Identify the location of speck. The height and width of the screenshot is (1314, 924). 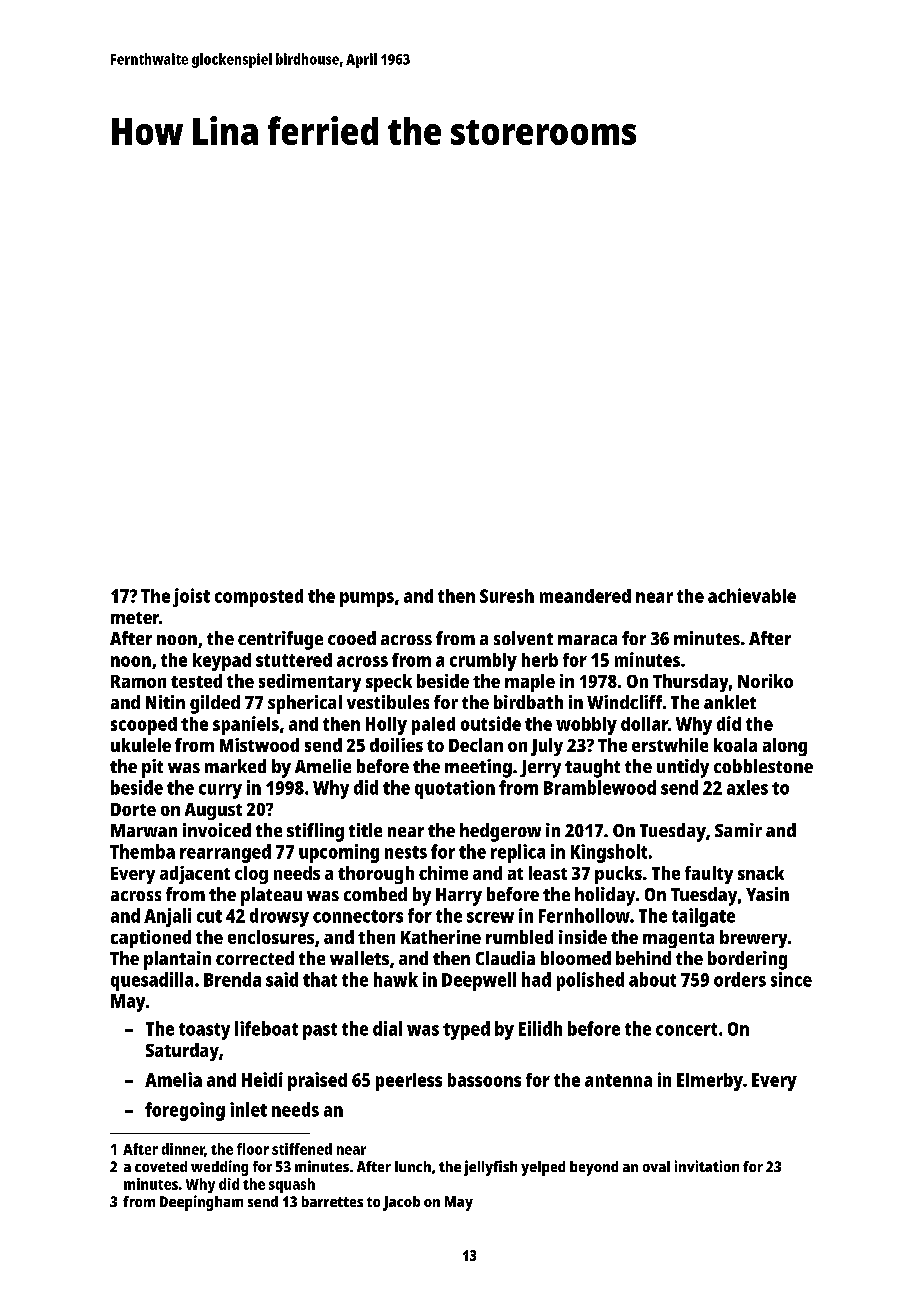
(389, 683).
